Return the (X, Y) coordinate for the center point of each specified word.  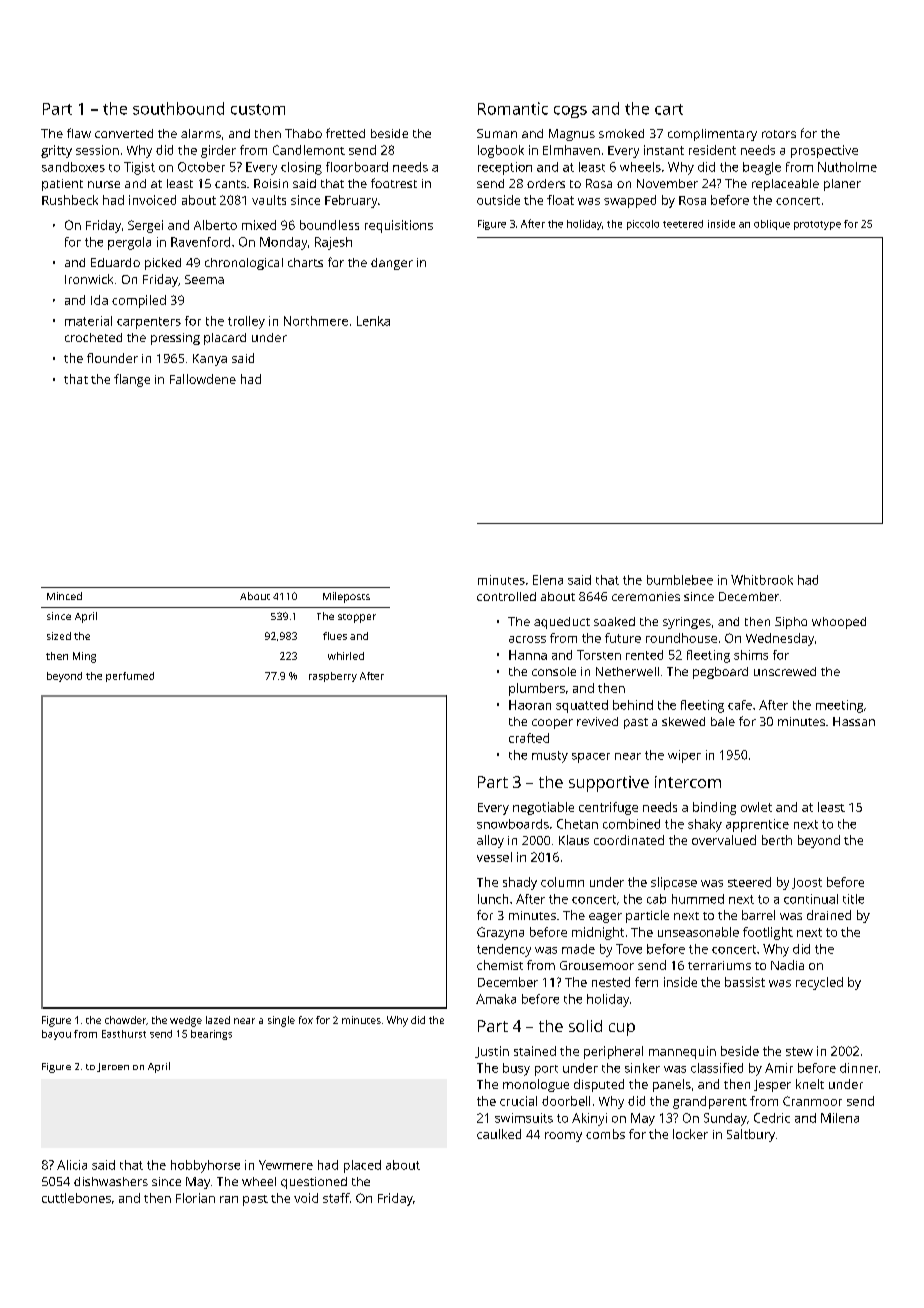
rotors (779, 134)
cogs (570, 112)
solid (585, 1026)
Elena (548, 580)
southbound (178, 108)
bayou (56, 1035)
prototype (817, 225)
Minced (64, 596)
